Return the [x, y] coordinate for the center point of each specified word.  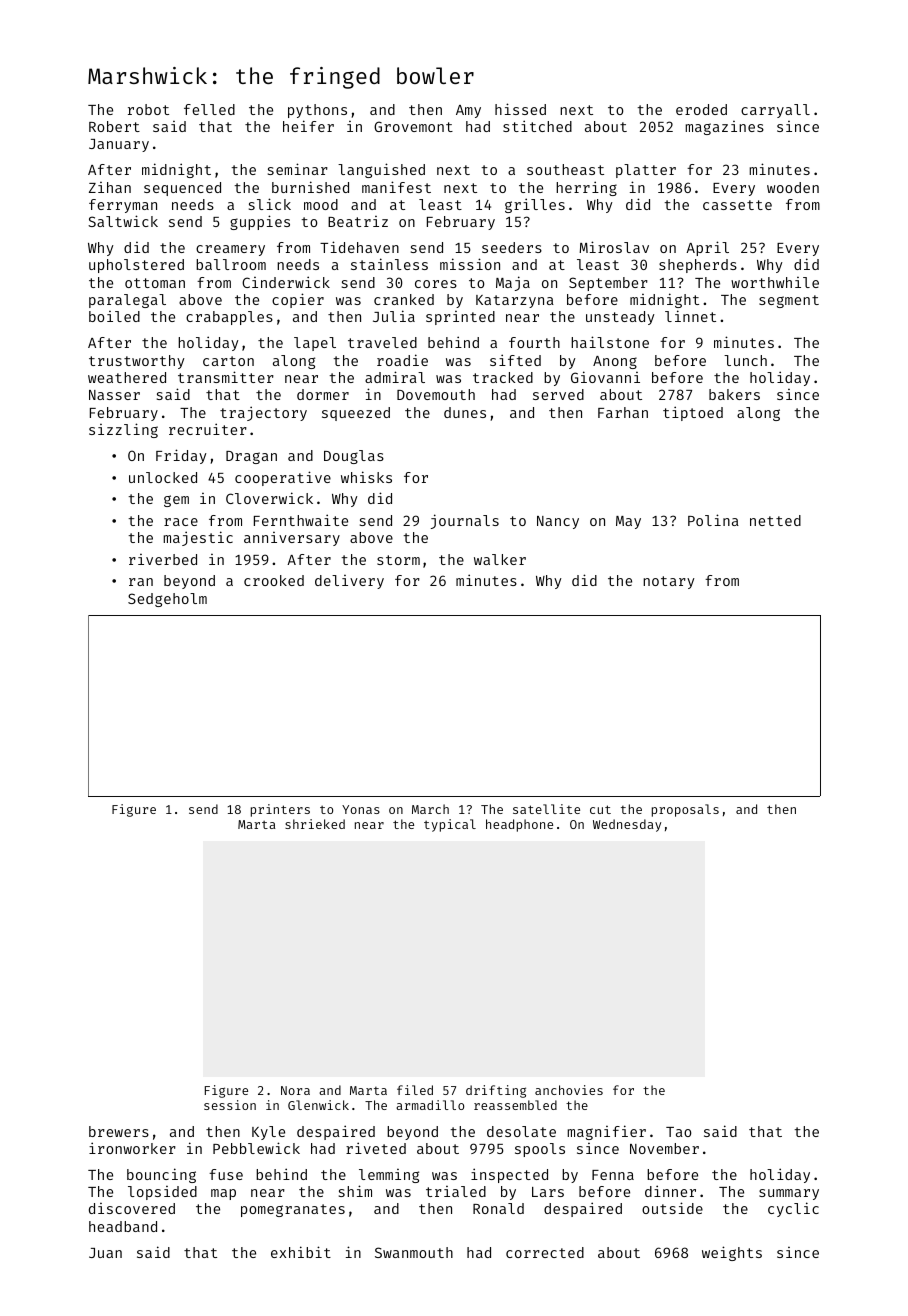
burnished [310, 187]
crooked [274, 580]
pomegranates [293, 1210]
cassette [737, 205]
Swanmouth [414, 1252]
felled [209, 109]
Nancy [558, 522]
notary [669, 582]
